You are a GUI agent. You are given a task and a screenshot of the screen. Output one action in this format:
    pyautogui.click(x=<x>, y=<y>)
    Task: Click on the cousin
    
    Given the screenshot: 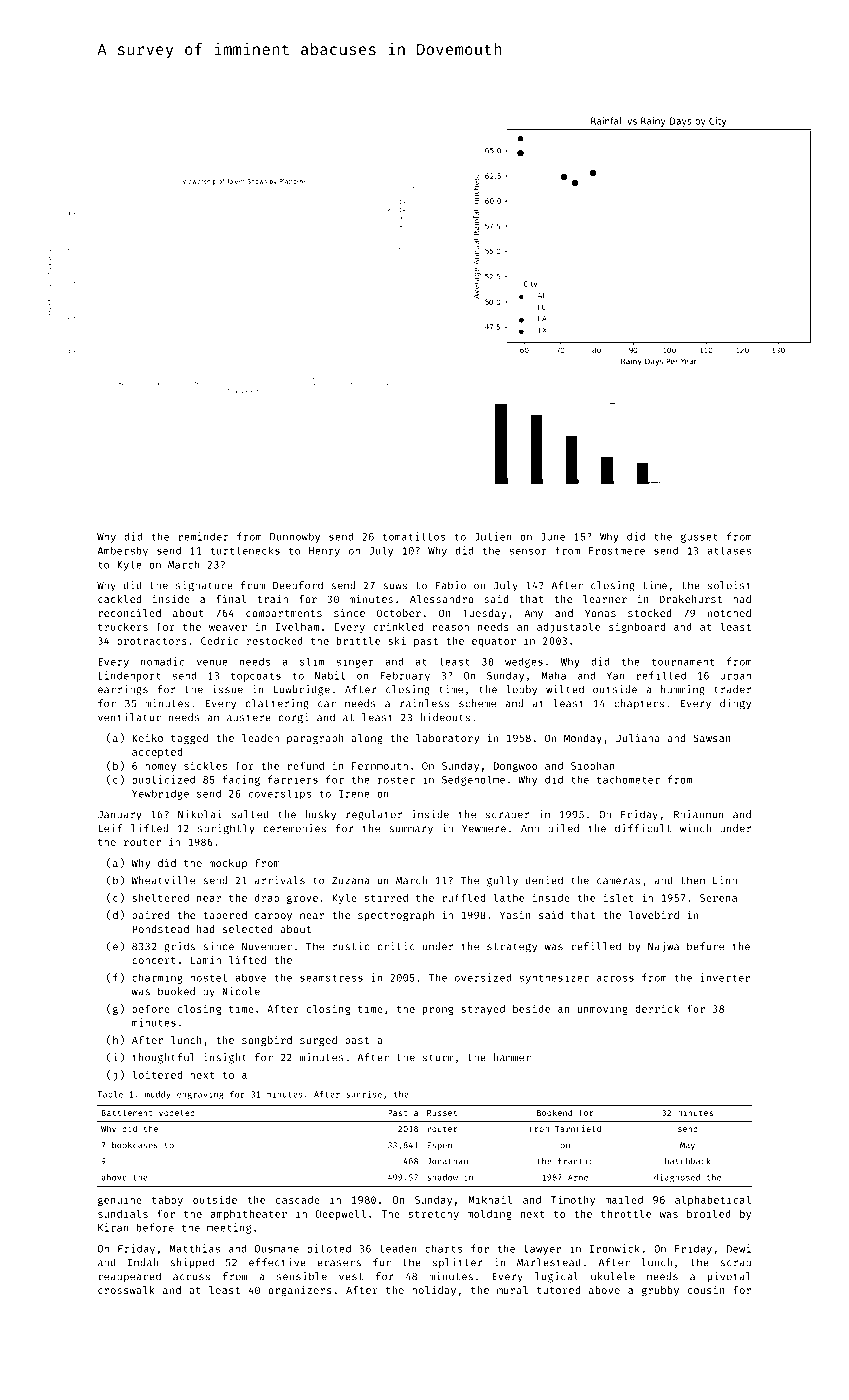 What is the action you would take?
    pyautogui.click(x=706, y=1290)
